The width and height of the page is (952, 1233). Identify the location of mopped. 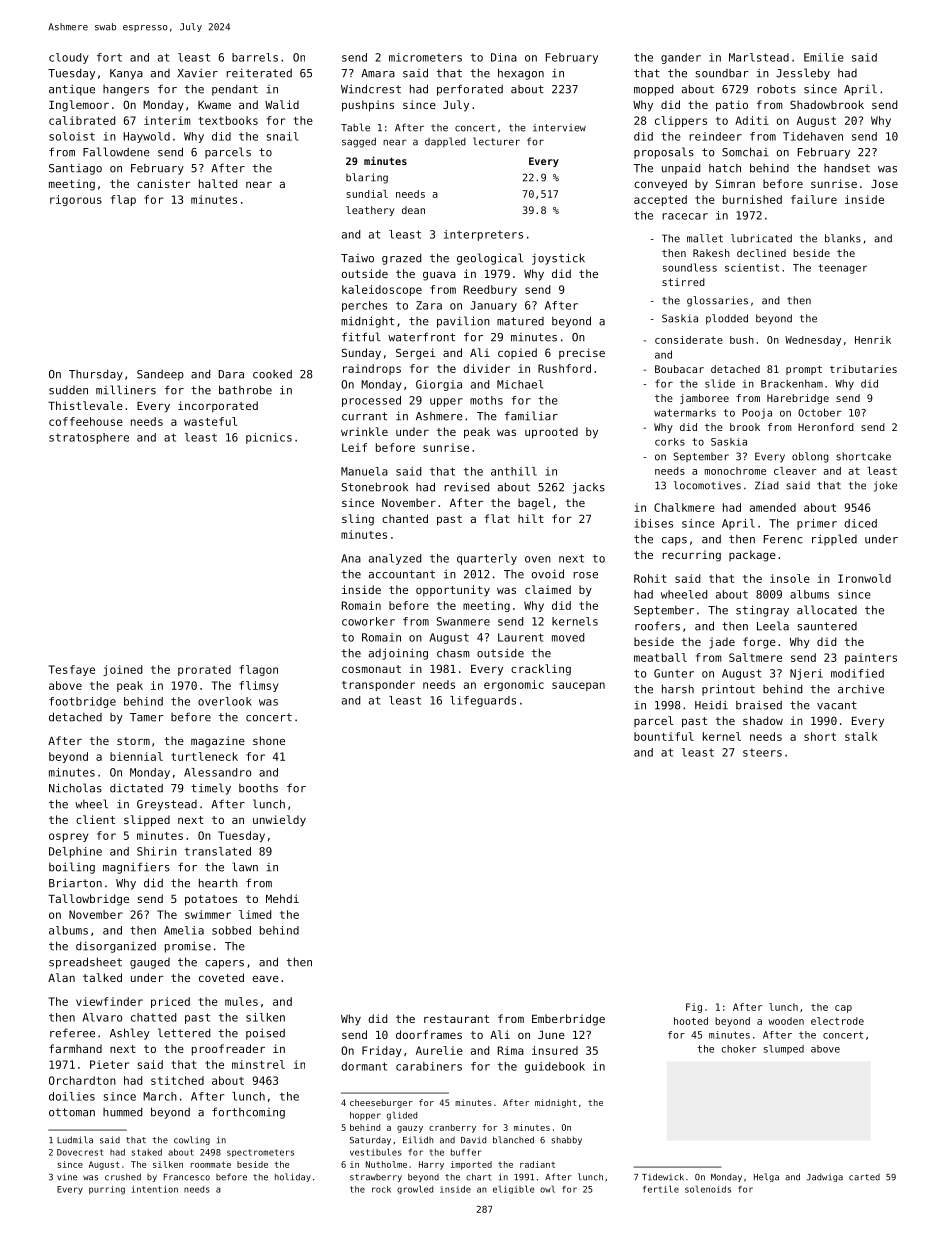
(653, 90).
